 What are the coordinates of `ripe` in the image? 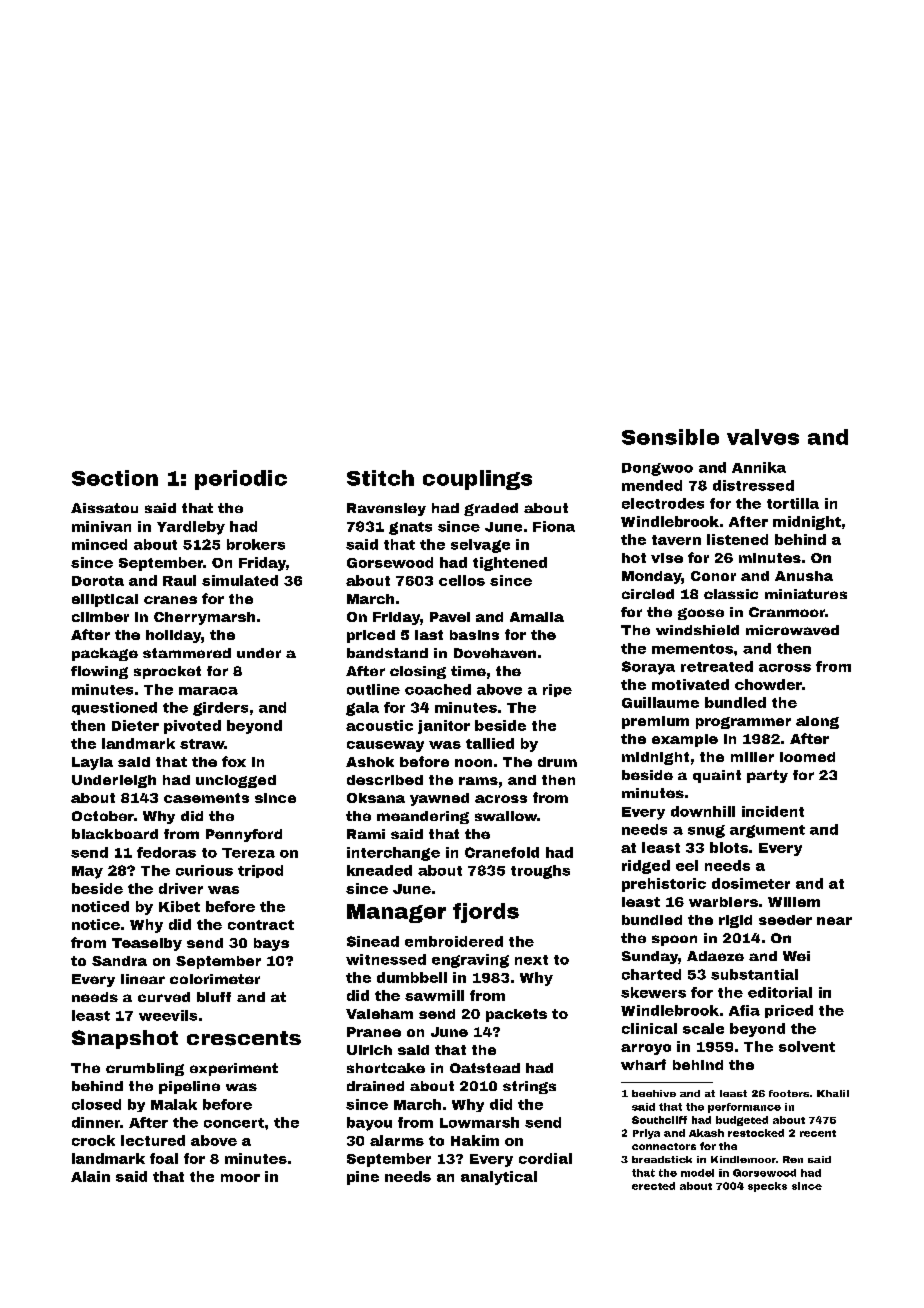 It's located at (557, 690).
